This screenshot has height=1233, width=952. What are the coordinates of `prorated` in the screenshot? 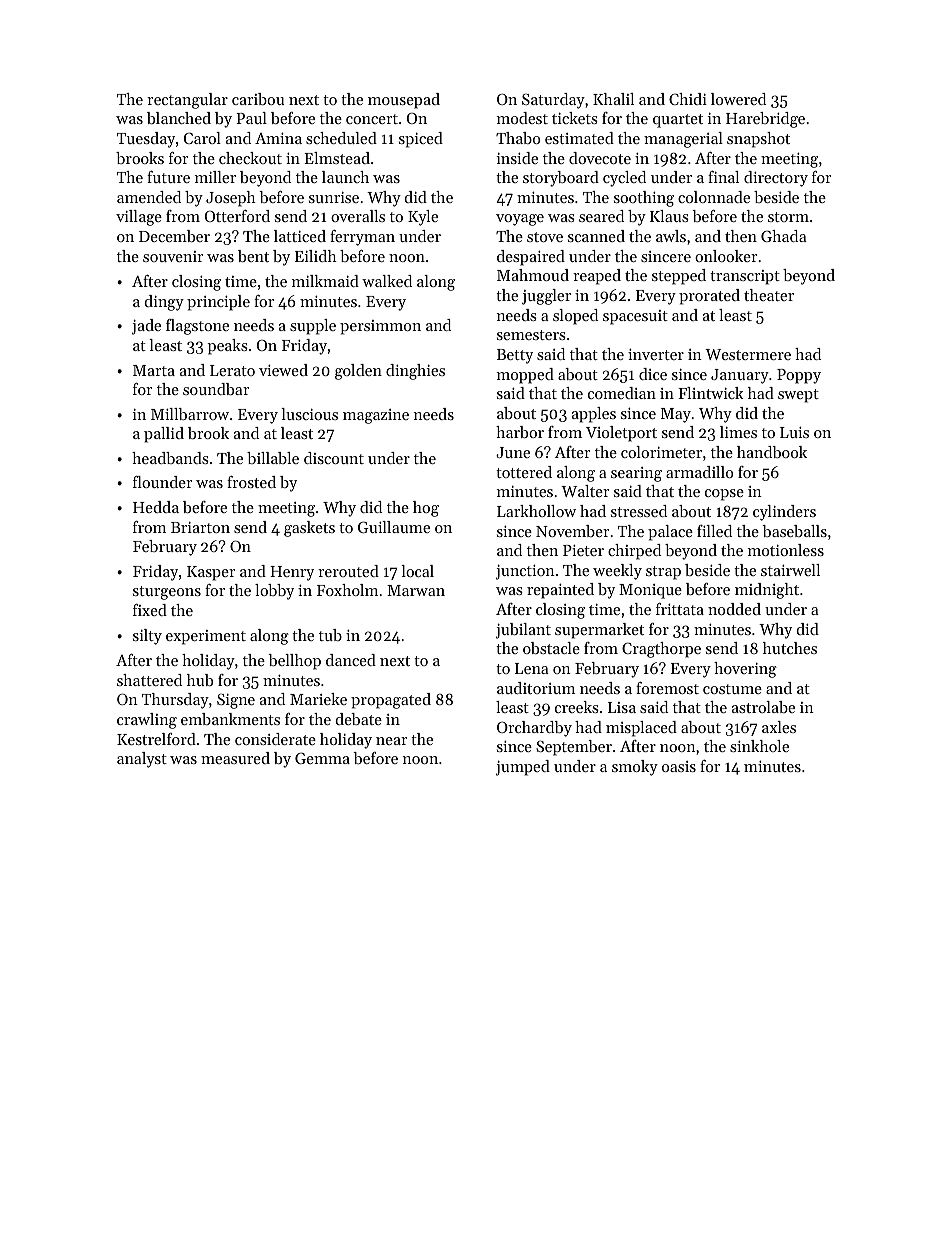 It's located at (709, 297).
